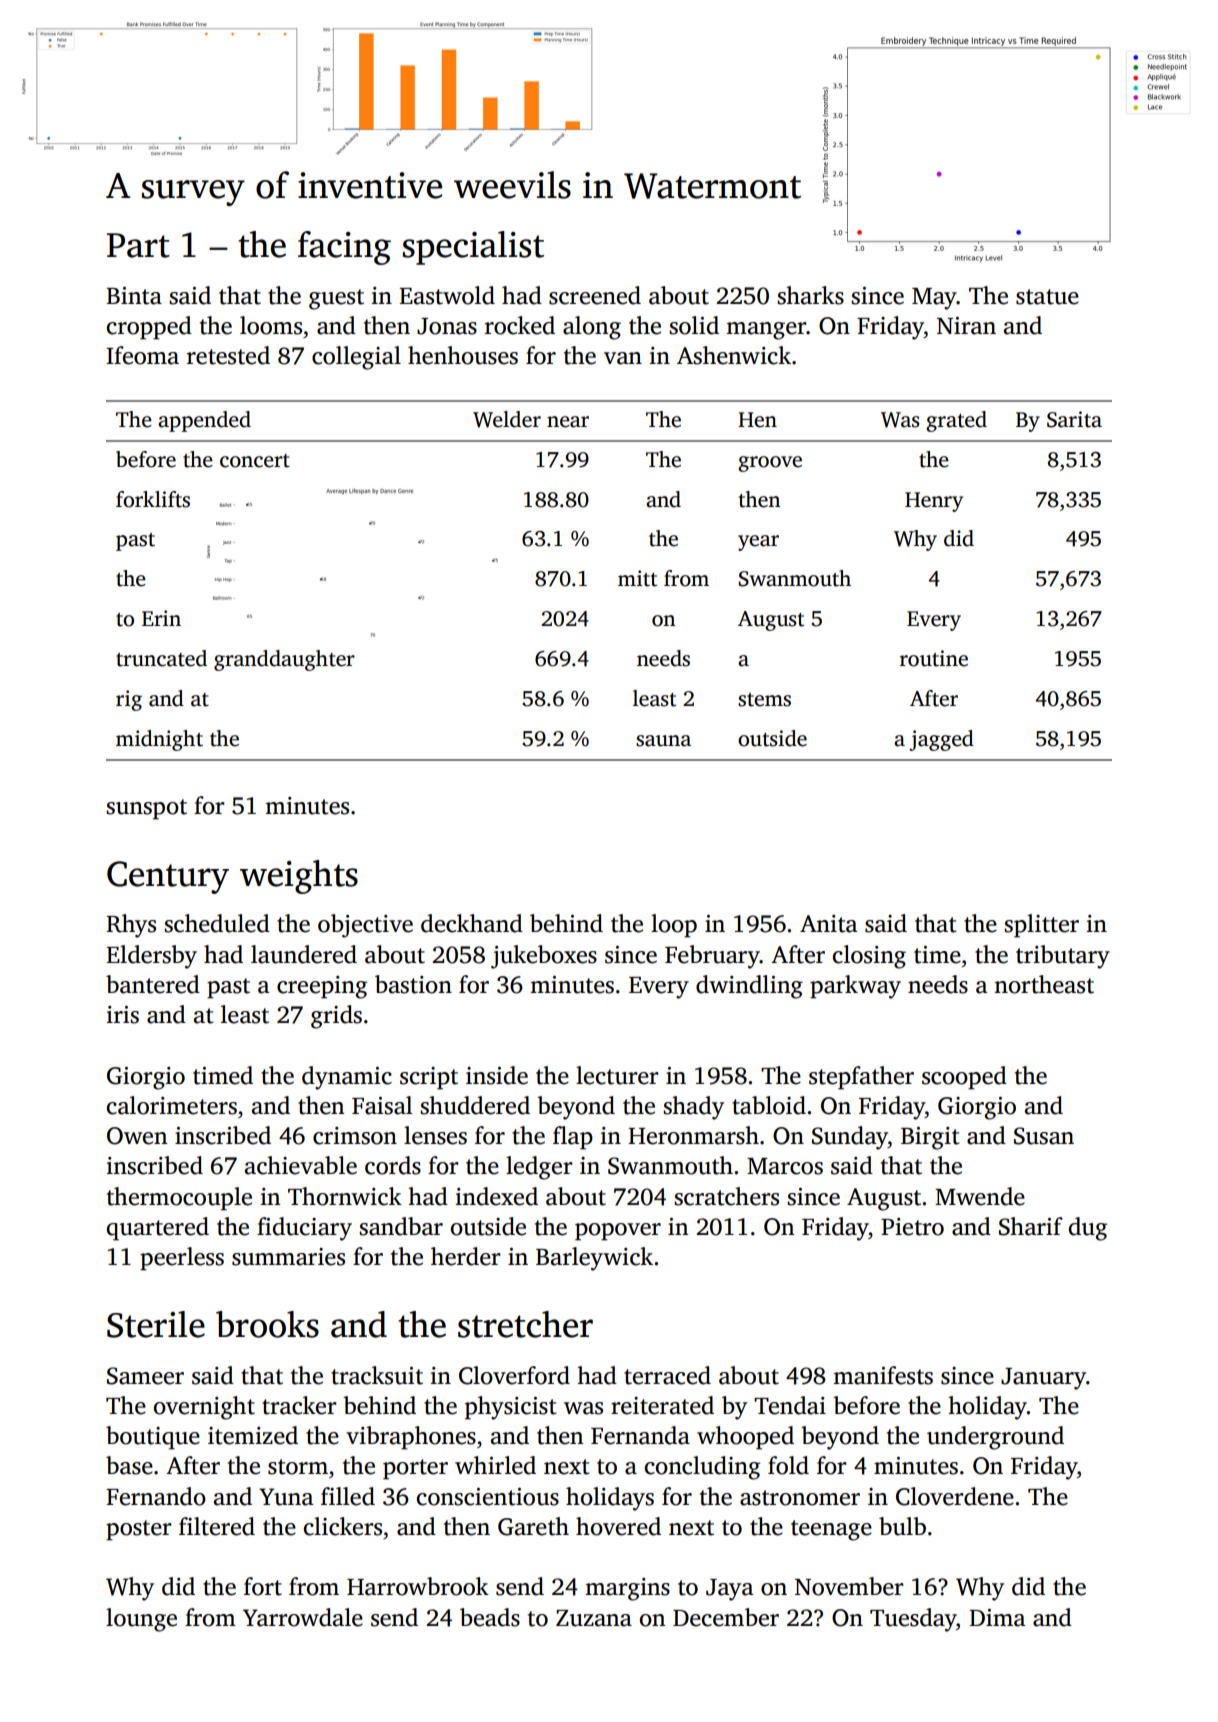 Image resolution: width=1218 pixels, height=1722 pixels. What do you see at coordinates (934, 502) in the screenshot?
I see `Henry` at bounding box center [934, 502].
